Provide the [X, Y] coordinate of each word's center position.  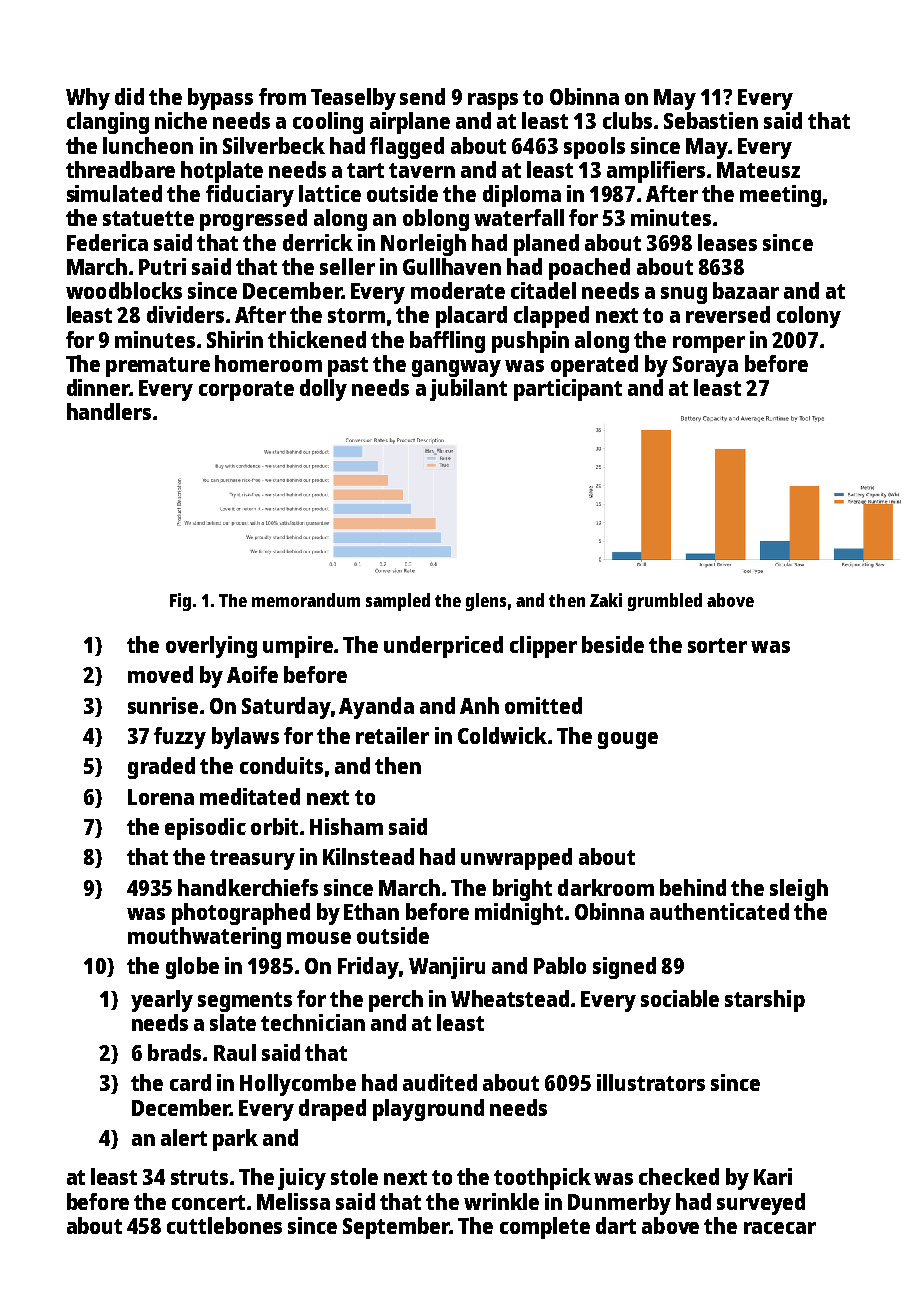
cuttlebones [224, 1225]
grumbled [665, 602]
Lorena [161, 797]
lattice [330, 193]
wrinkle [501, 1201]
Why [88, 99]
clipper [543, 647]
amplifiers [656, 172]
